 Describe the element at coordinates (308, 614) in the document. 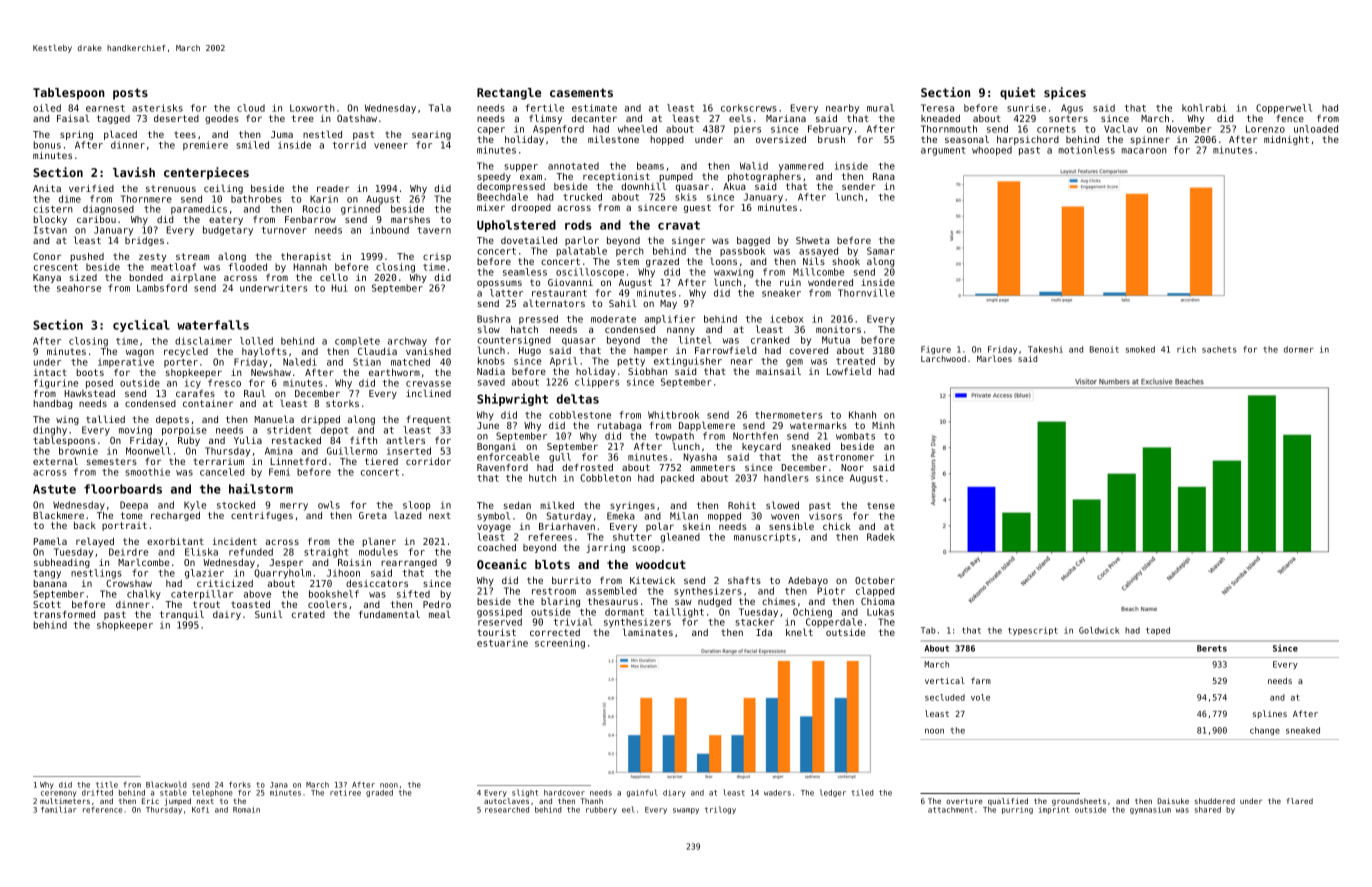

I see `crated` at that location.
